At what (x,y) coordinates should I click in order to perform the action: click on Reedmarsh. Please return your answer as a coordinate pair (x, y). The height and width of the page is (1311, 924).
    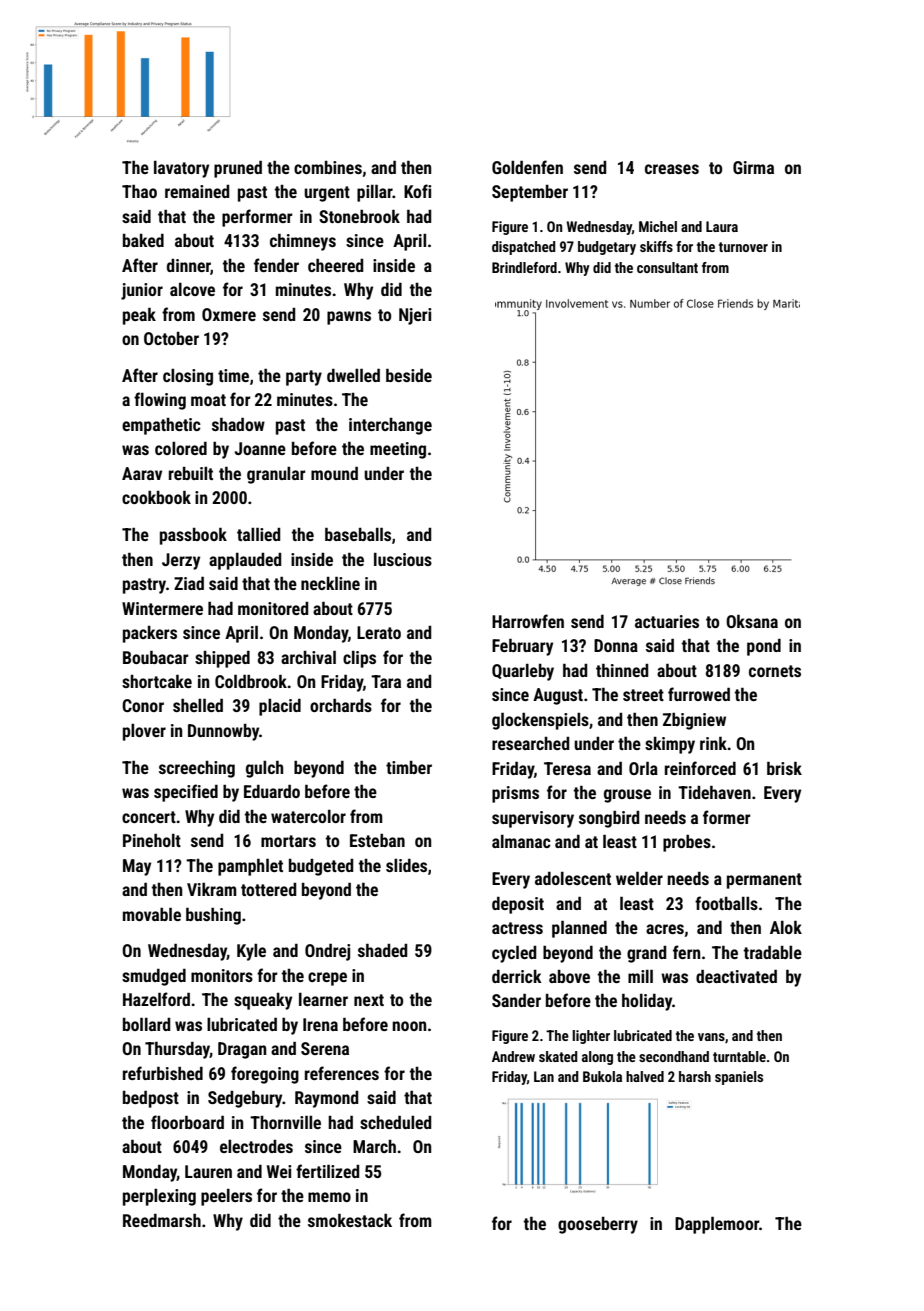
    Looking at the image, I should click on (162, 1220).
